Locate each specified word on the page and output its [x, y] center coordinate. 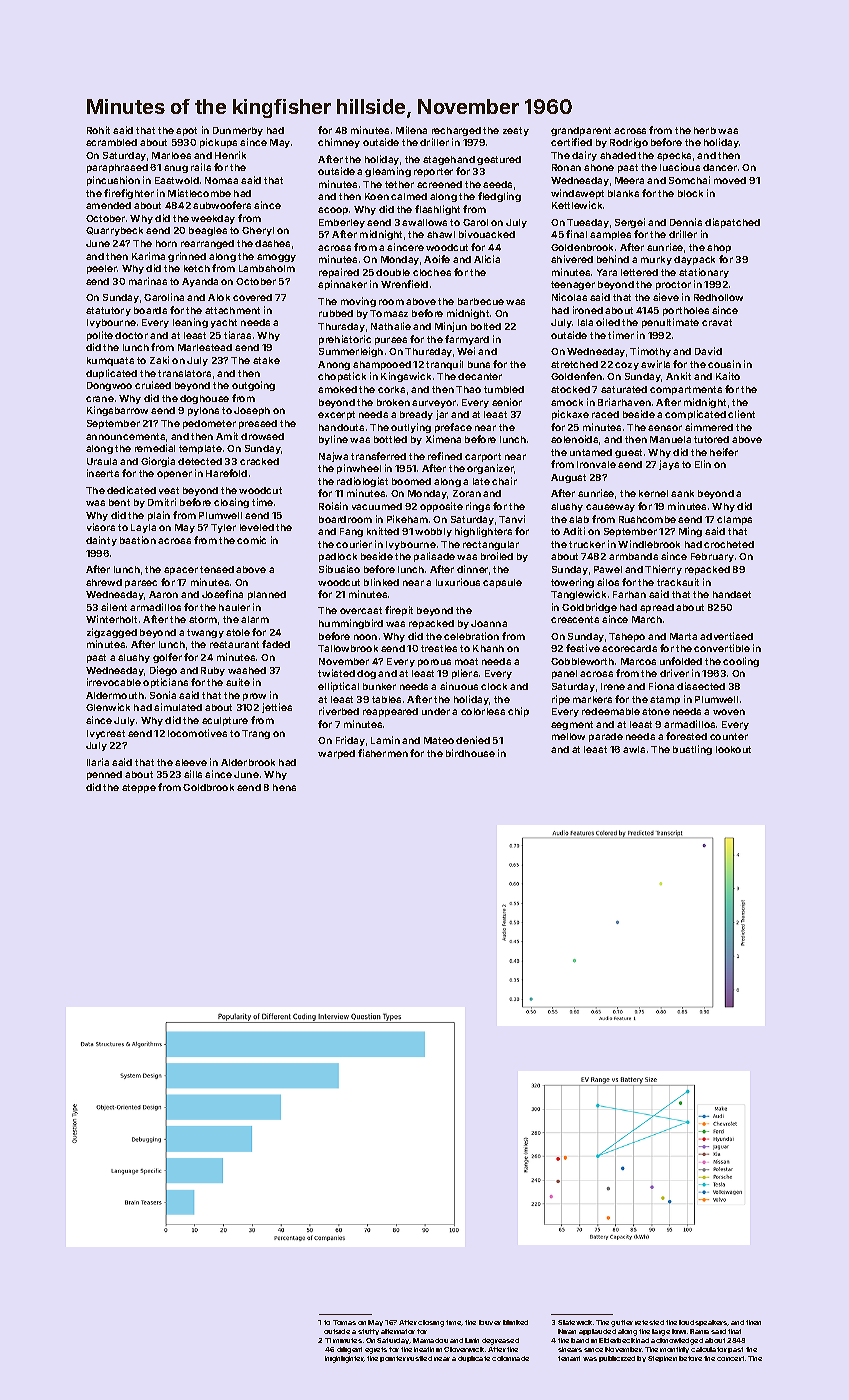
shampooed [382, 365]
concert [730, 1358]
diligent [349, 1350]
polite [100, 336]
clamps [734, 520]
